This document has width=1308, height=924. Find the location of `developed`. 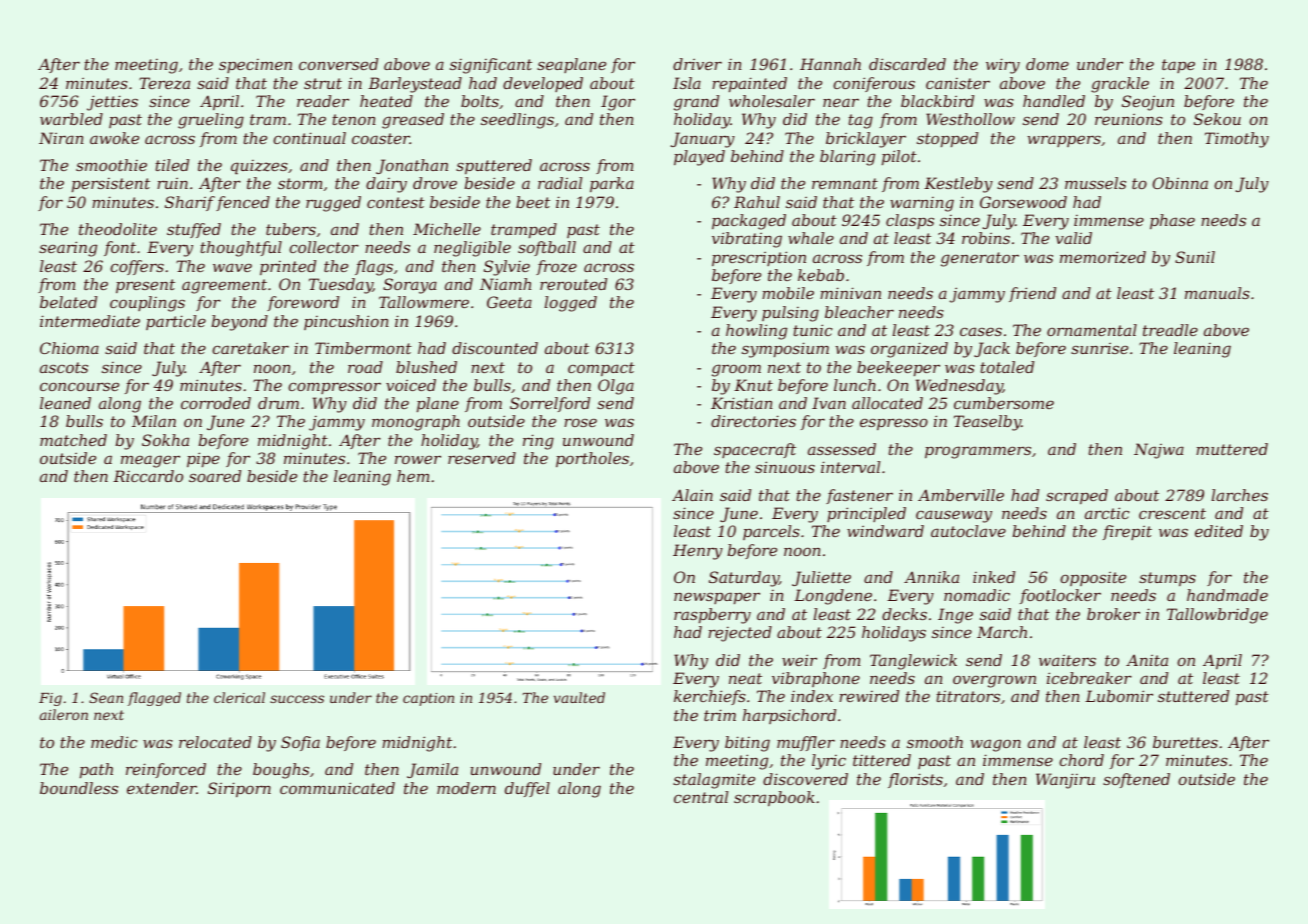

developed is located at coordinates (543, 84).
